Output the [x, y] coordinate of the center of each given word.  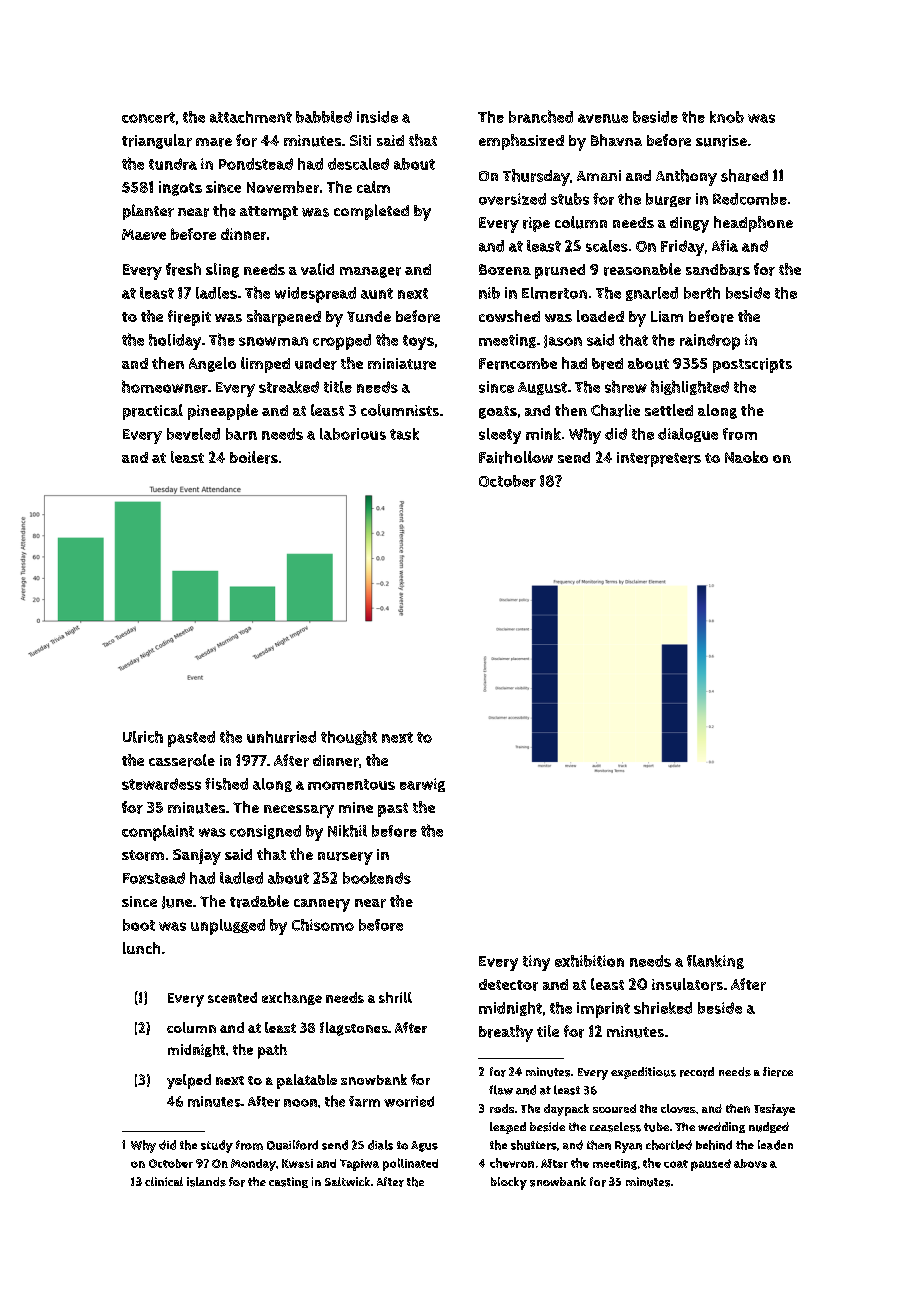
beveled [193, 434]
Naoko [746, 457]
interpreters [659, 459]
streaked [289, 387]
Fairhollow [516, 457]
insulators [687, 984]
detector [508, 985]
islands [206, 1182]
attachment [251, 117]
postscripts [752, 365]
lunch [141, 948]
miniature [402, 364]
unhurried [281, 737]
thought [349, 737]
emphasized [521, 142]
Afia [725, 246]
